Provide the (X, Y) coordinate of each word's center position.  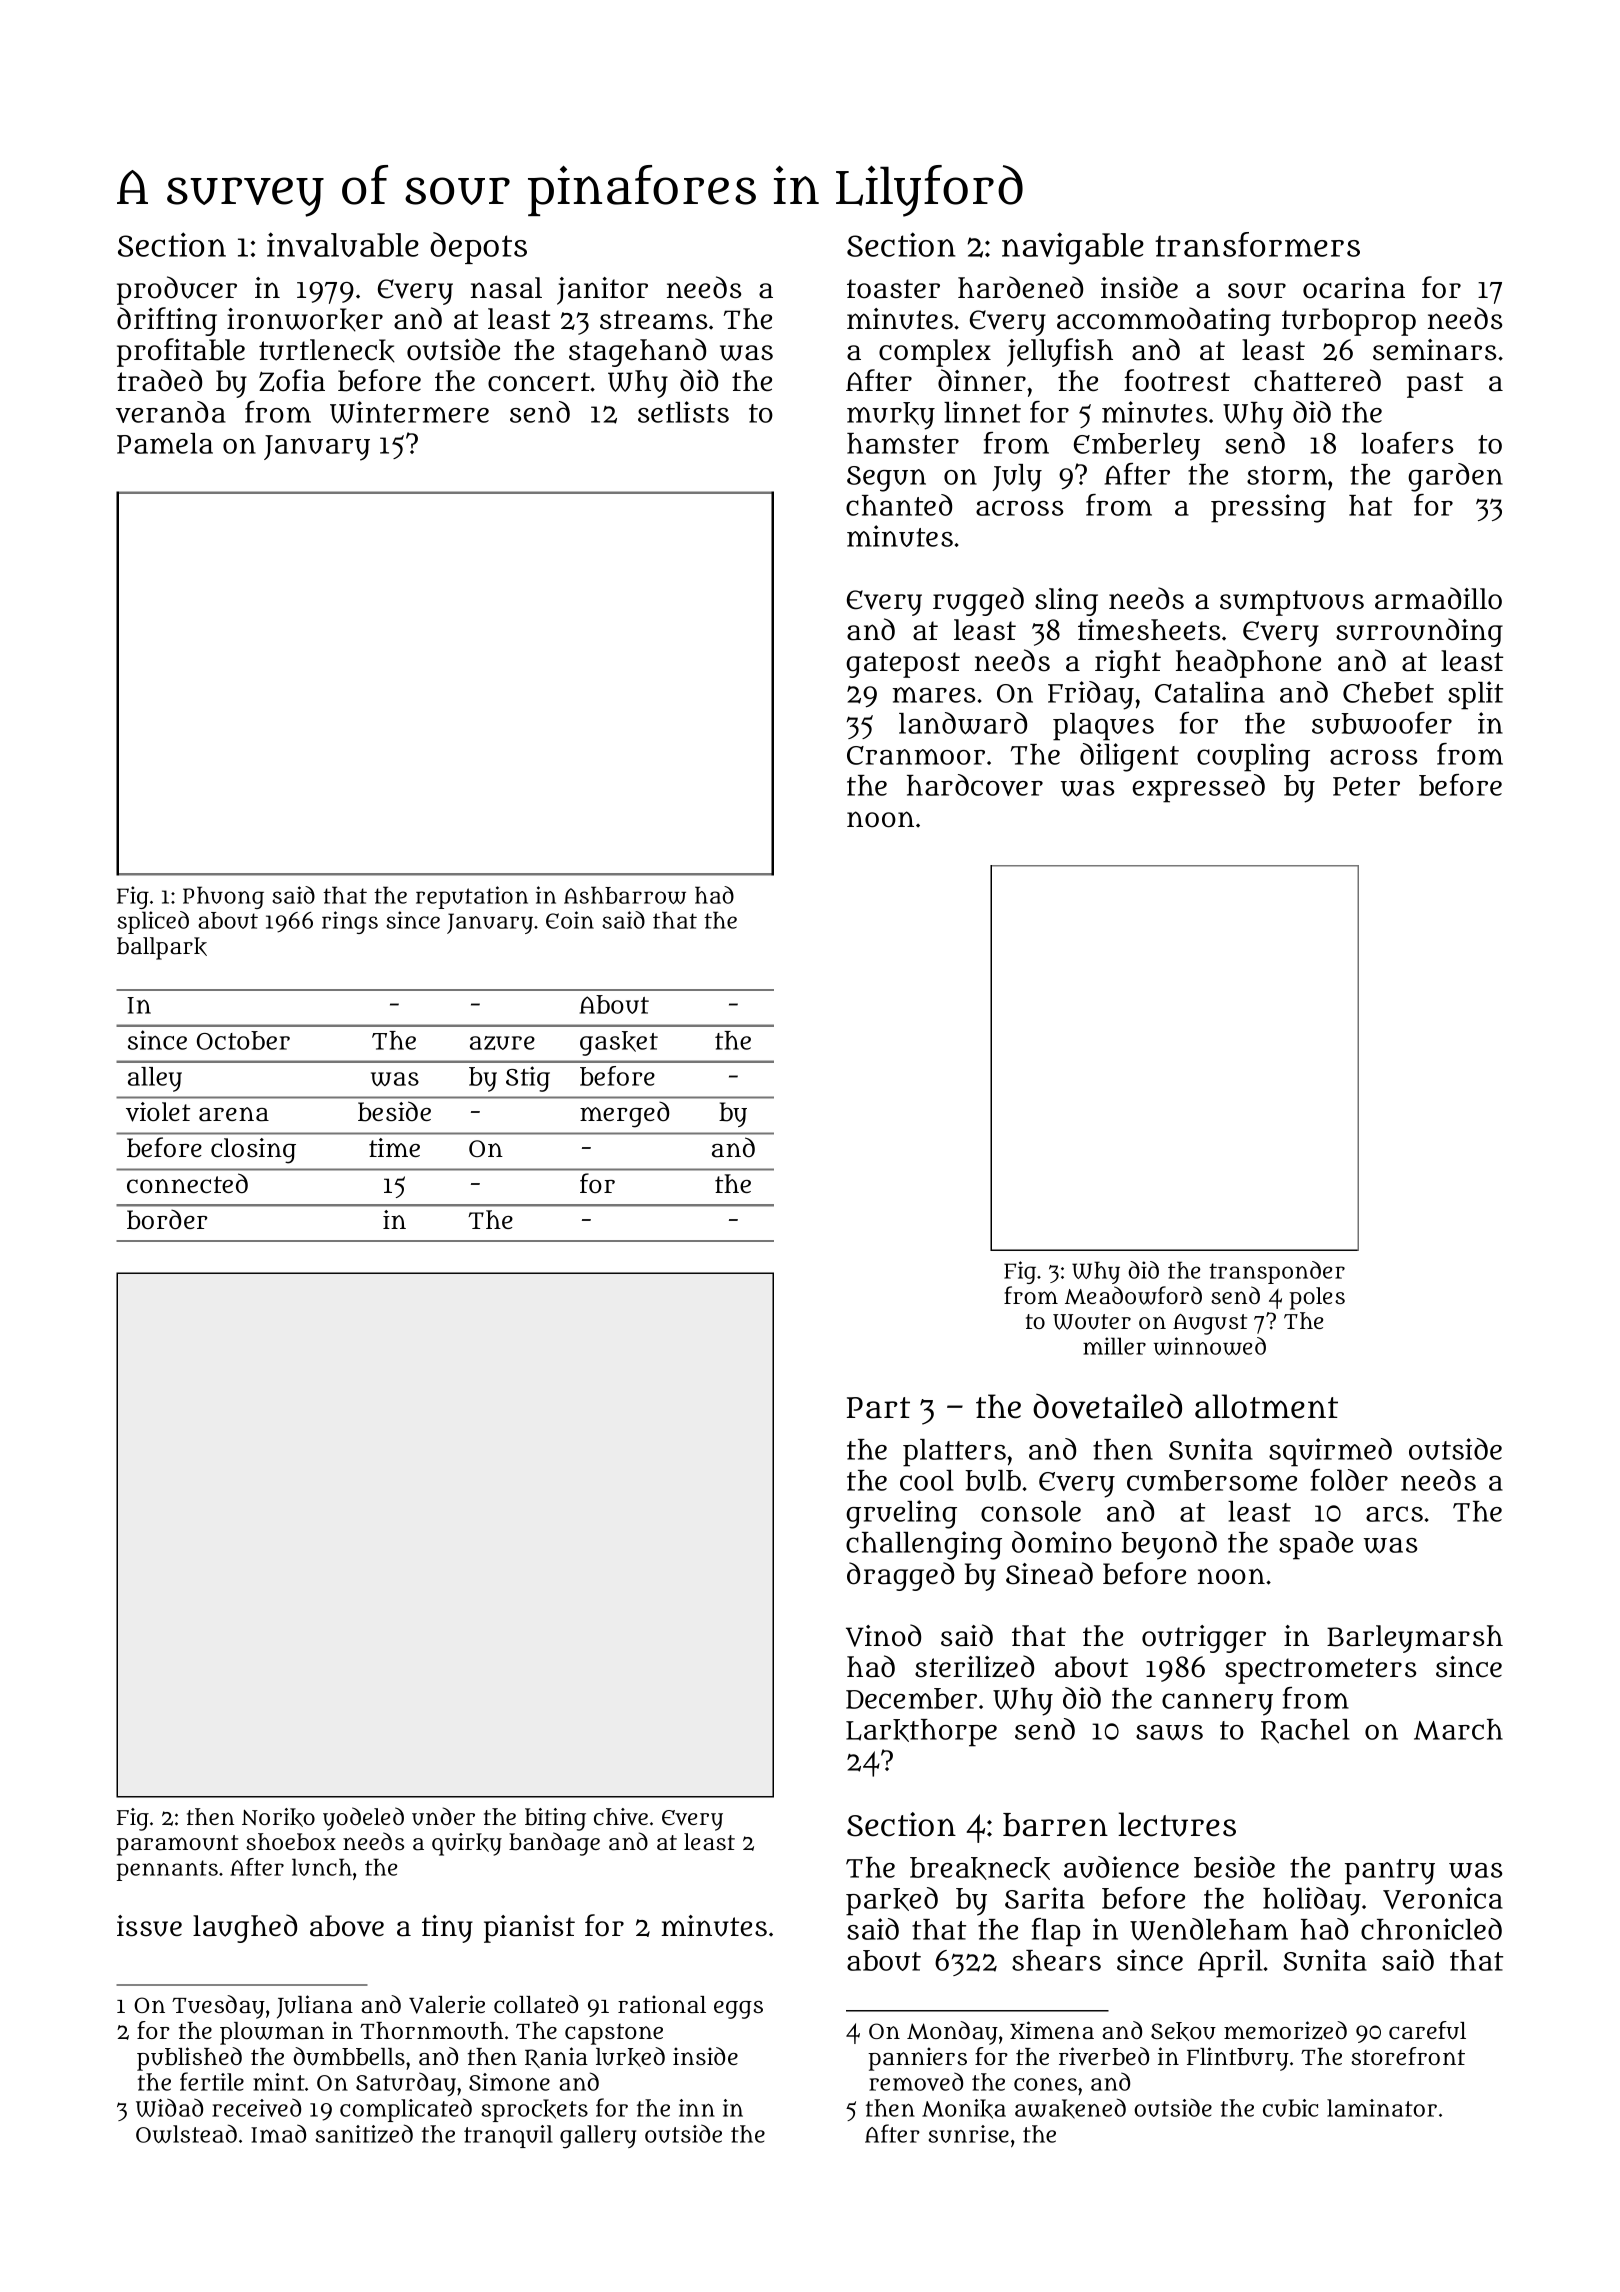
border (167, 1219)
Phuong (223, 897)
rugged (978, 601)
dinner (982, 380)
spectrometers (1320, 1671)
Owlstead (186, 2133)
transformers (1257, 244)
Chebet (1388, 692)
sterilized (974, 1666)
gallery (598, 2137)
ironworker (305, 320)
